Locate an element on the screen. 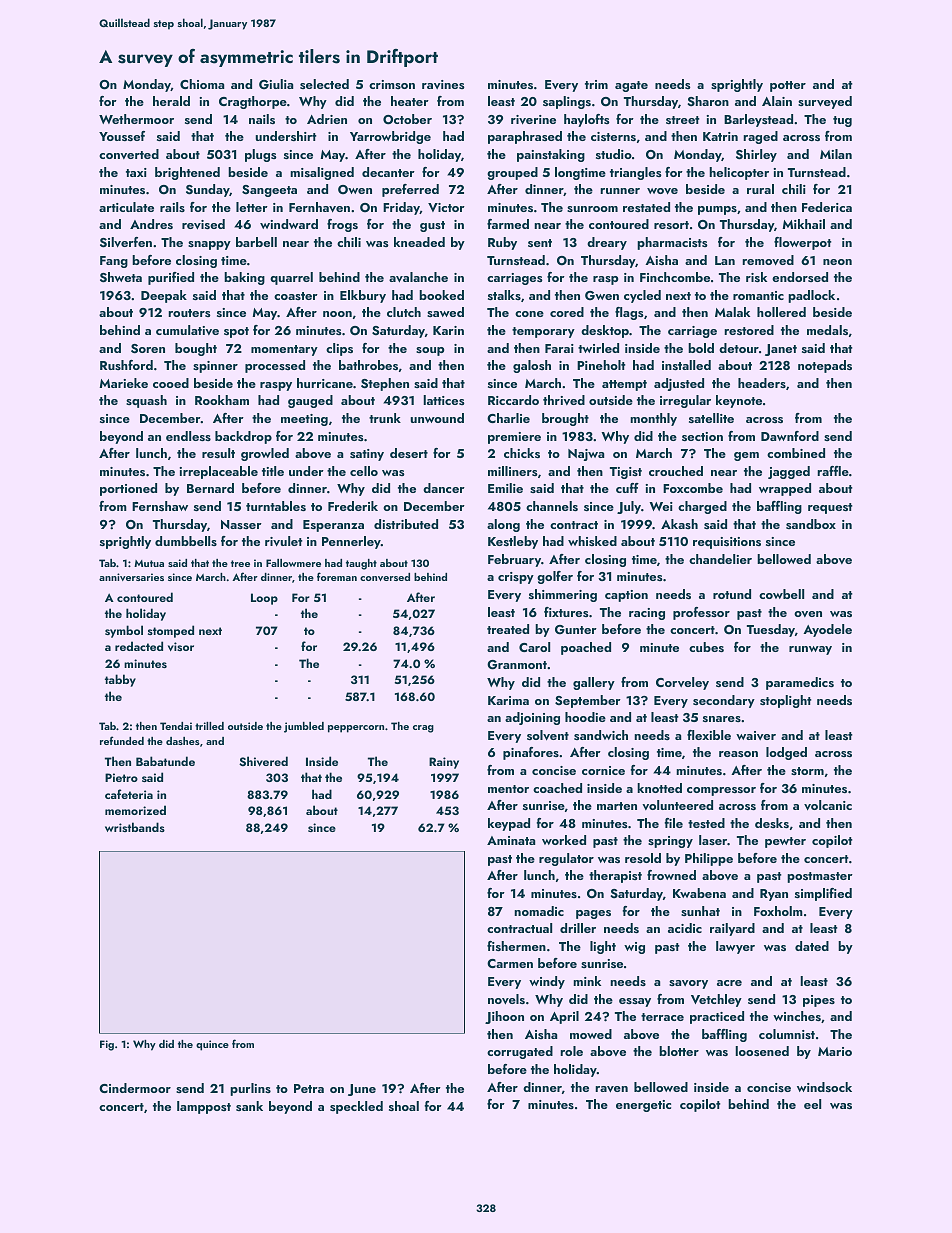 This screenshot has width=952, height=1233. Adrien is located at coordinates (327, 119).
